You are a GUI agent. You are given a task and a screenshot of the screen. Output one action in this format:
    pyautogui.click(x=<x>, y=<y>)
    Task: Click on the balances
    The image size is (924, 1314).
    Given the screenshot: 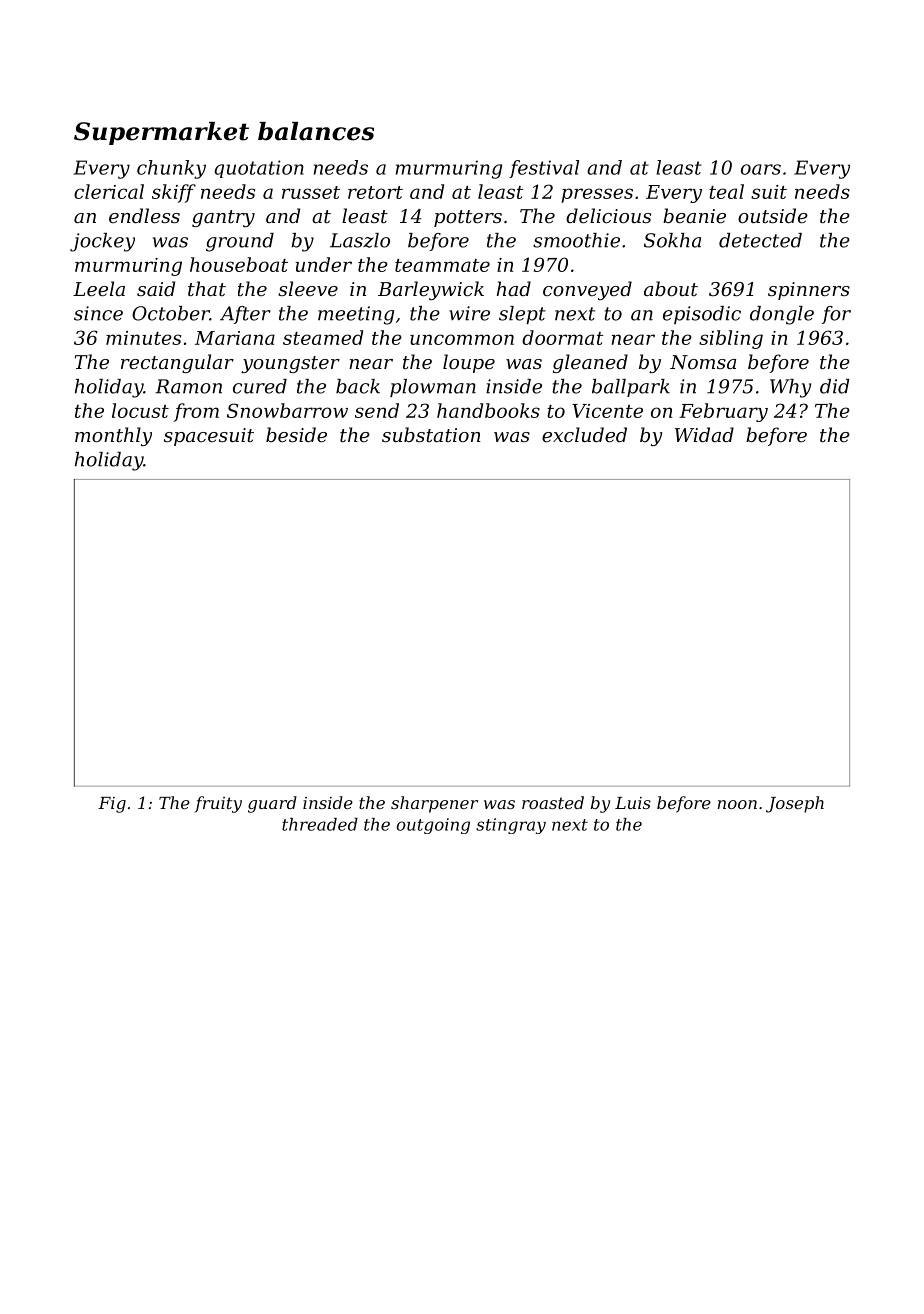 What is the action you would take?
    pyautogui.click(x=316, y=131)
